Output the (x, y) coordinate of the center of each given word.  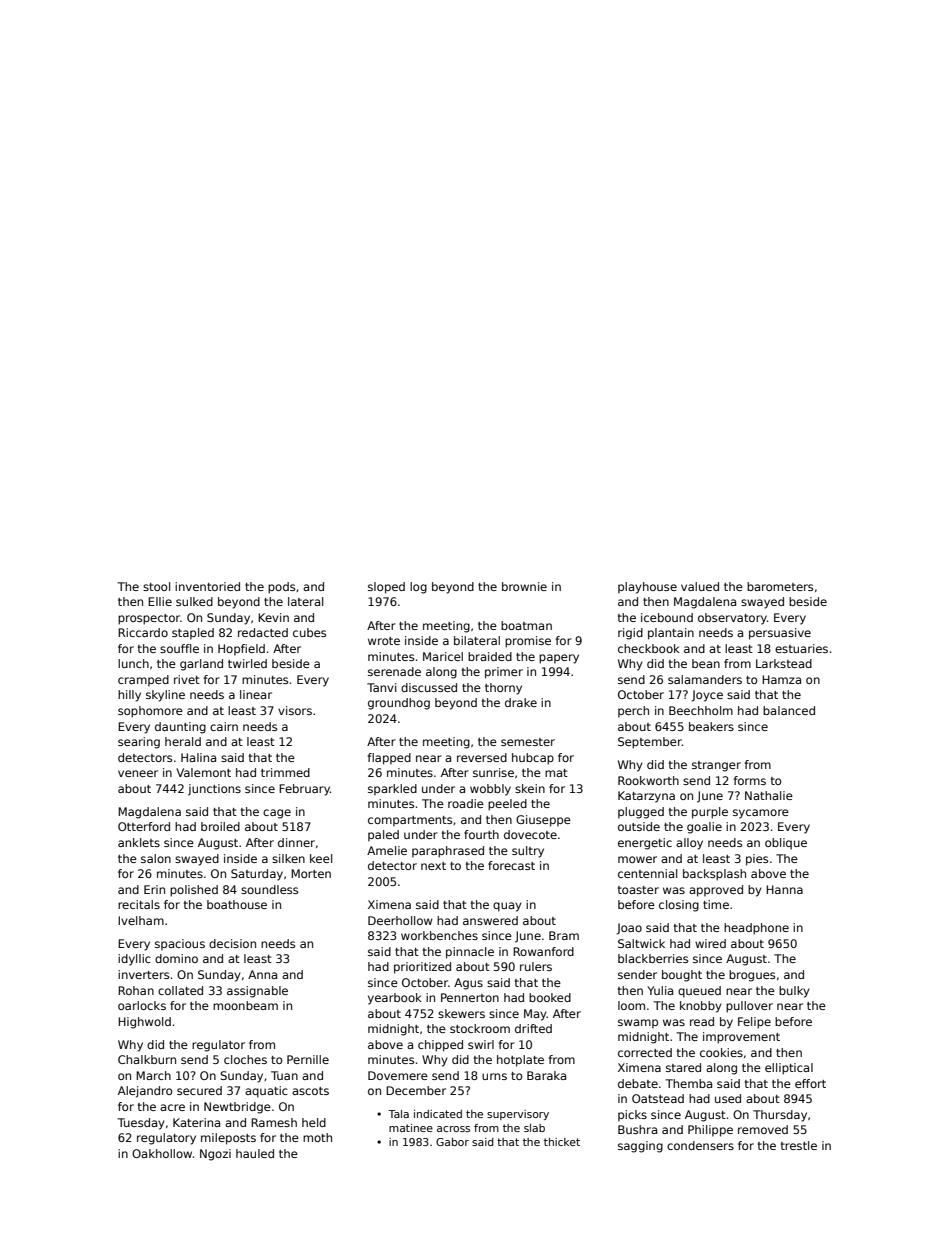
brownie (524, 586)
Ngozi (215, 1155)
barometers (780, 586)
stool (156, 586)
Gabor (452, 1142)
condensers (700, 1145)
